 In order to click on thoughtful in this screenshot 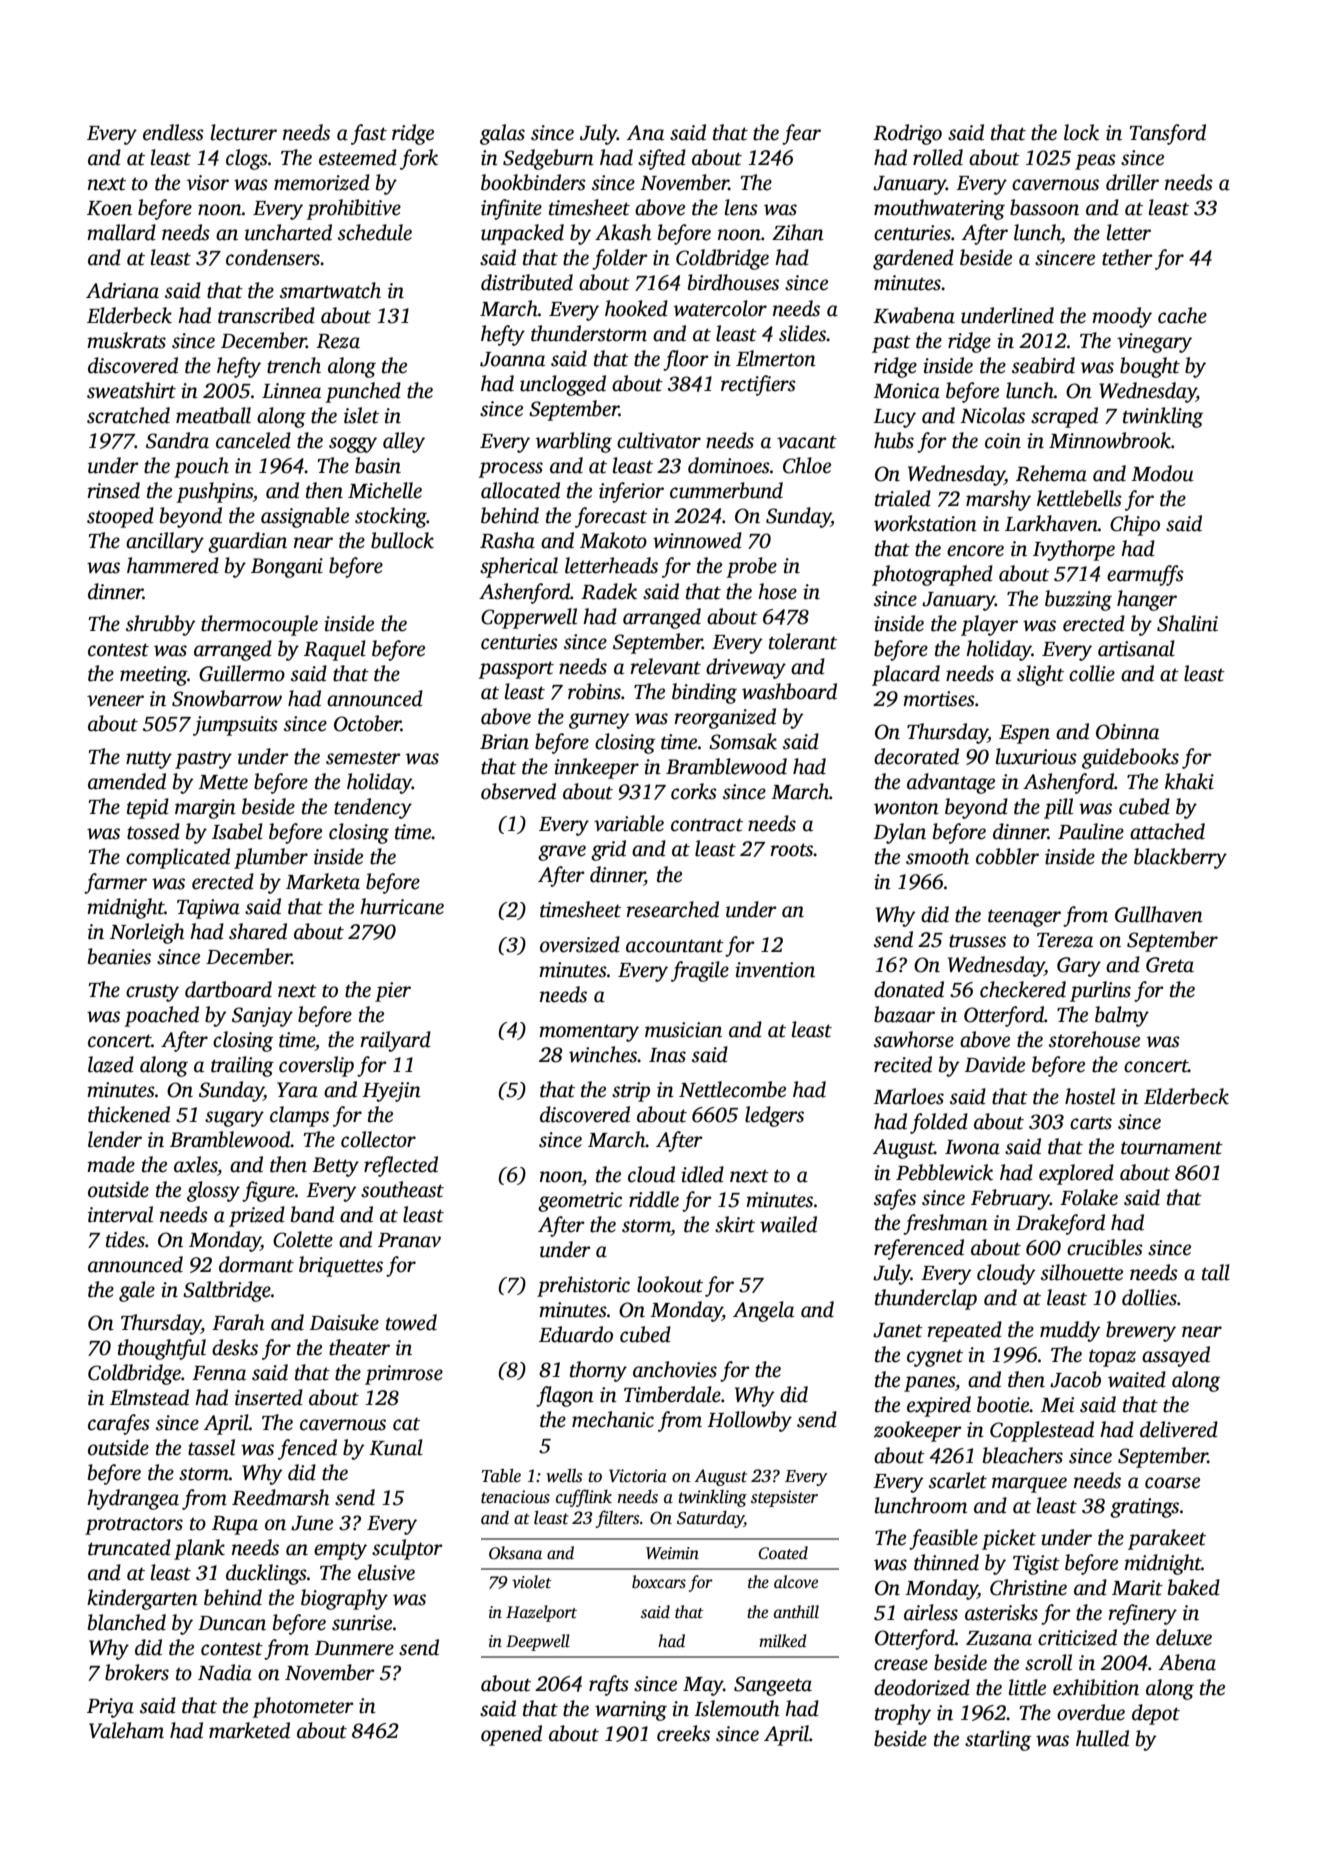, I will do `click(162, 1349)`.
